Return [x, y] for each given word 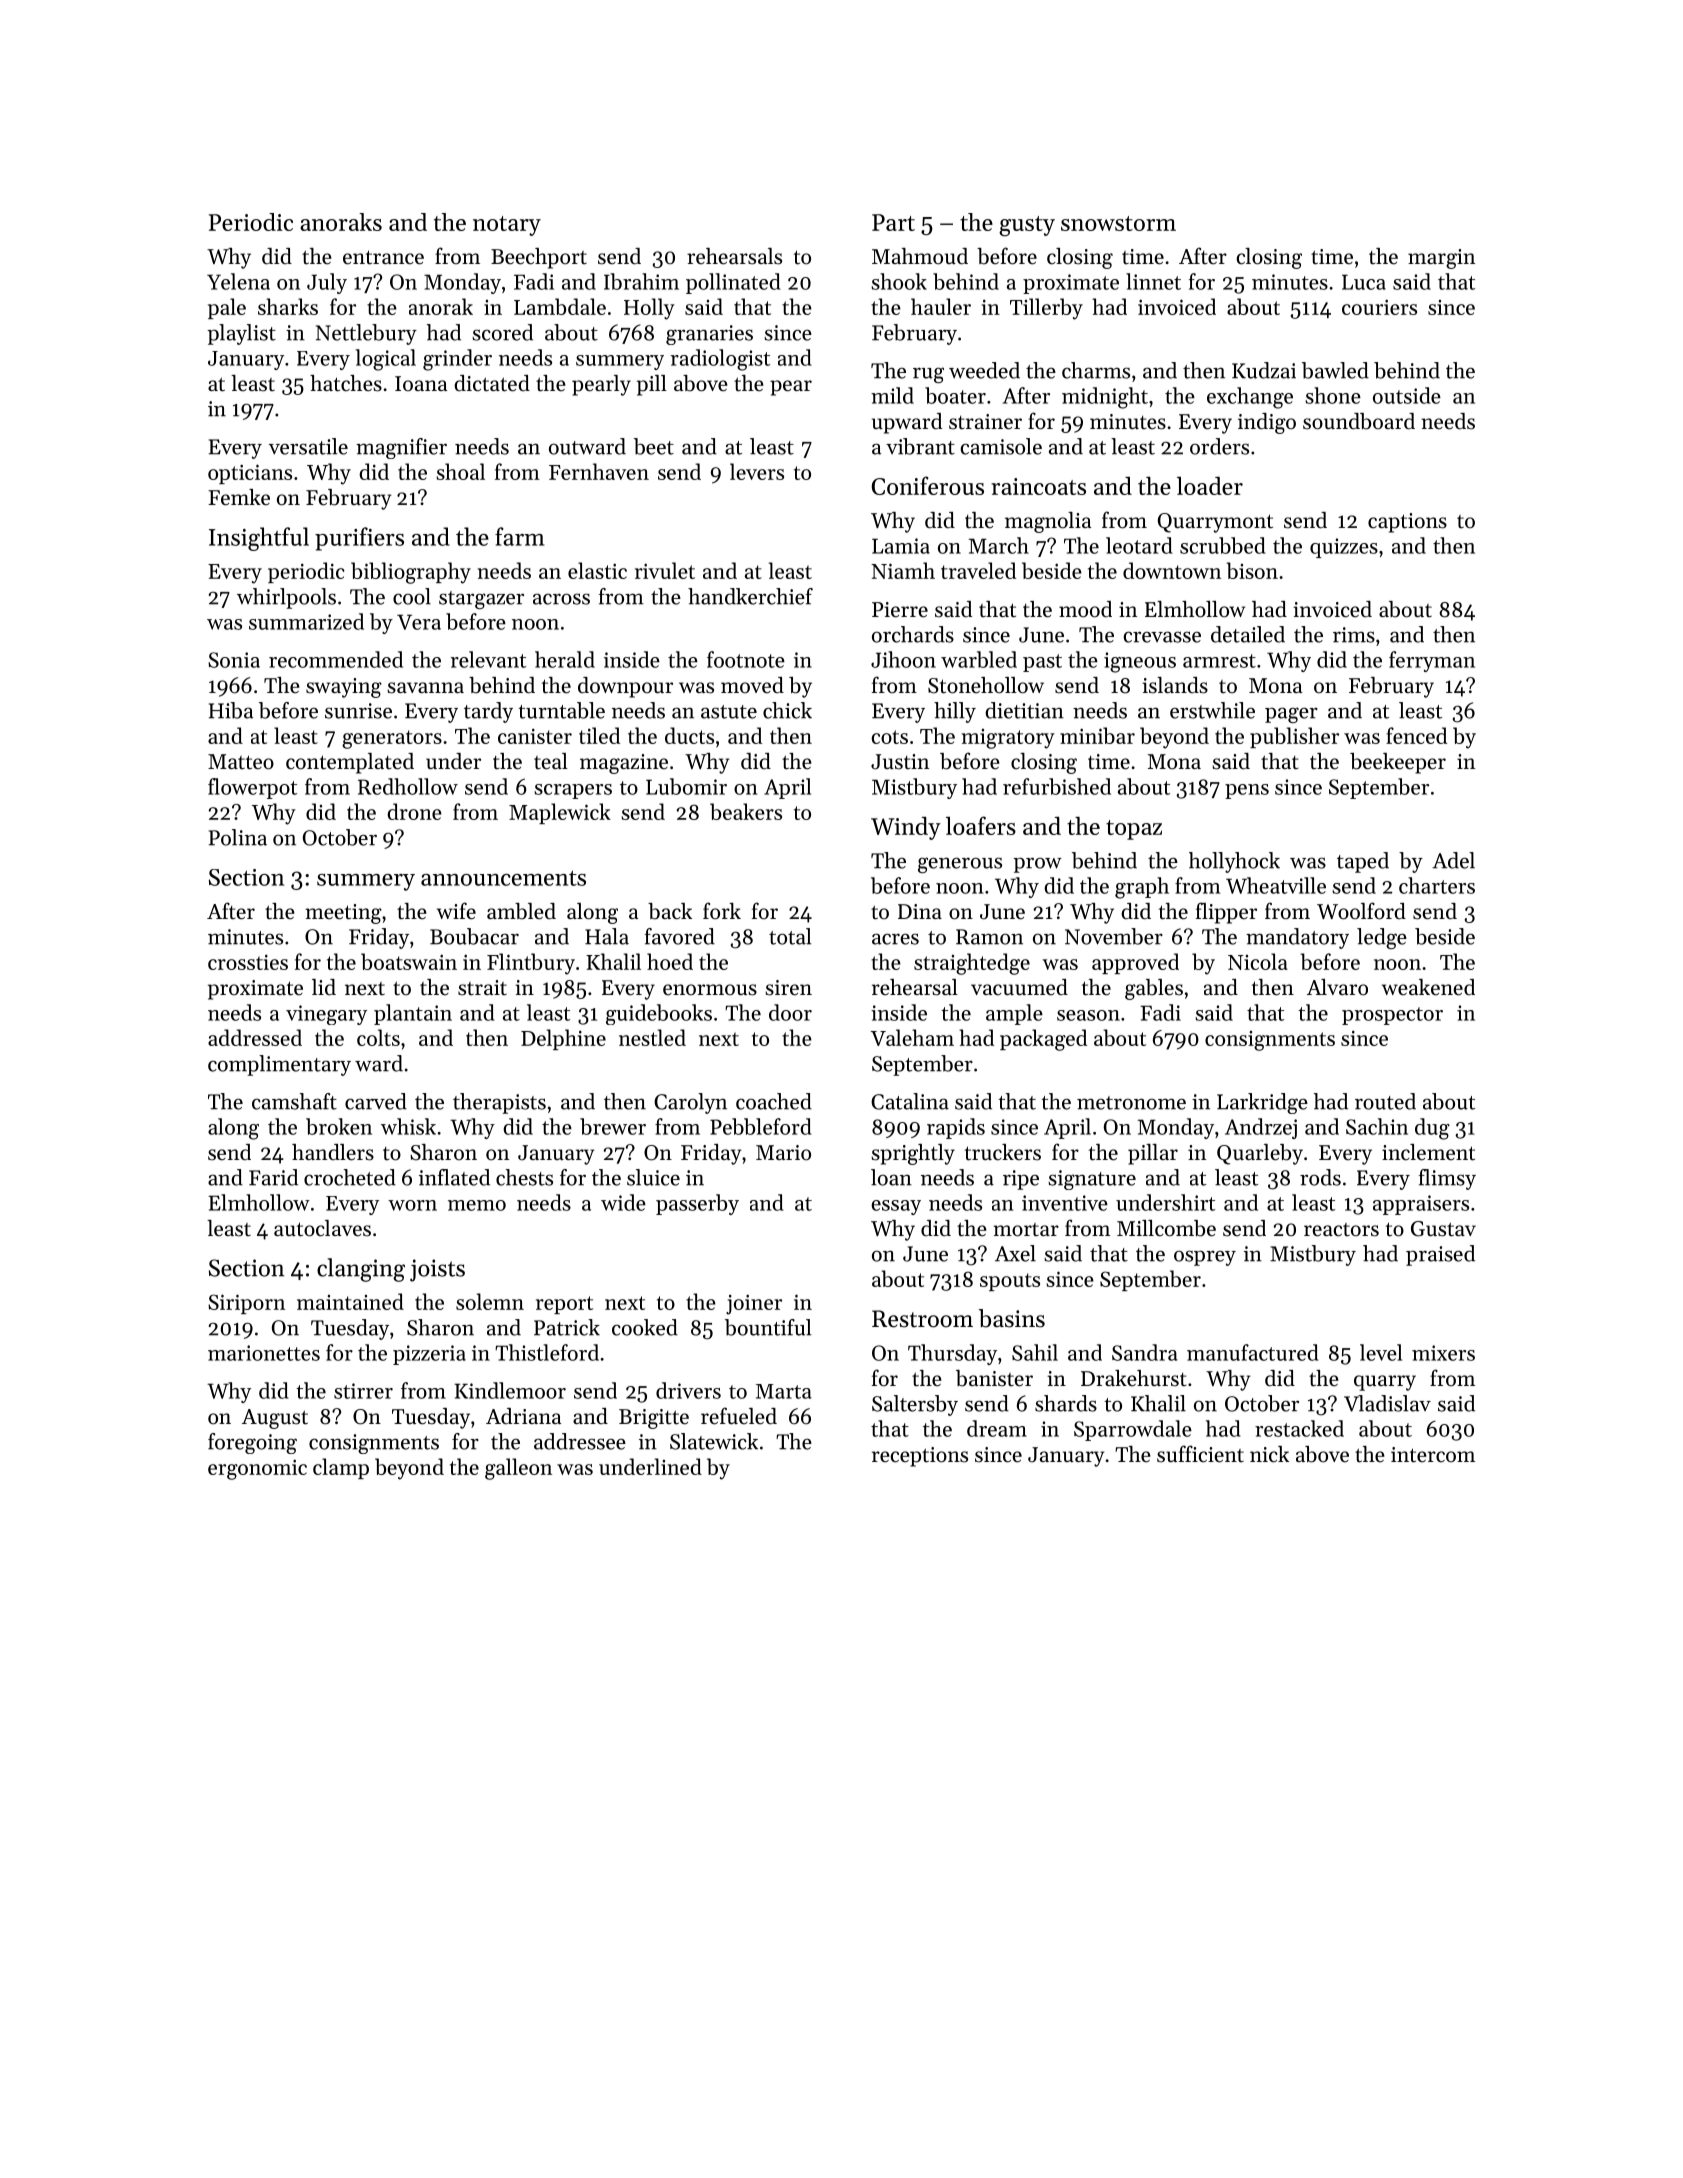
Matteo [241, 762]
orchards [913, 634]
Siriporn [246, 1304]
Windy [906, 828]
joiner [754, 1304]
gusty [1027, 226]
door [790, 1012]
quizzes [1344, 548]
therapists [499, 1103]
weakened [1428, 987]
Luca [1364, 282]
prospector [1392, 1016]
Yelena [238, 281]
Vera [419, 622]
